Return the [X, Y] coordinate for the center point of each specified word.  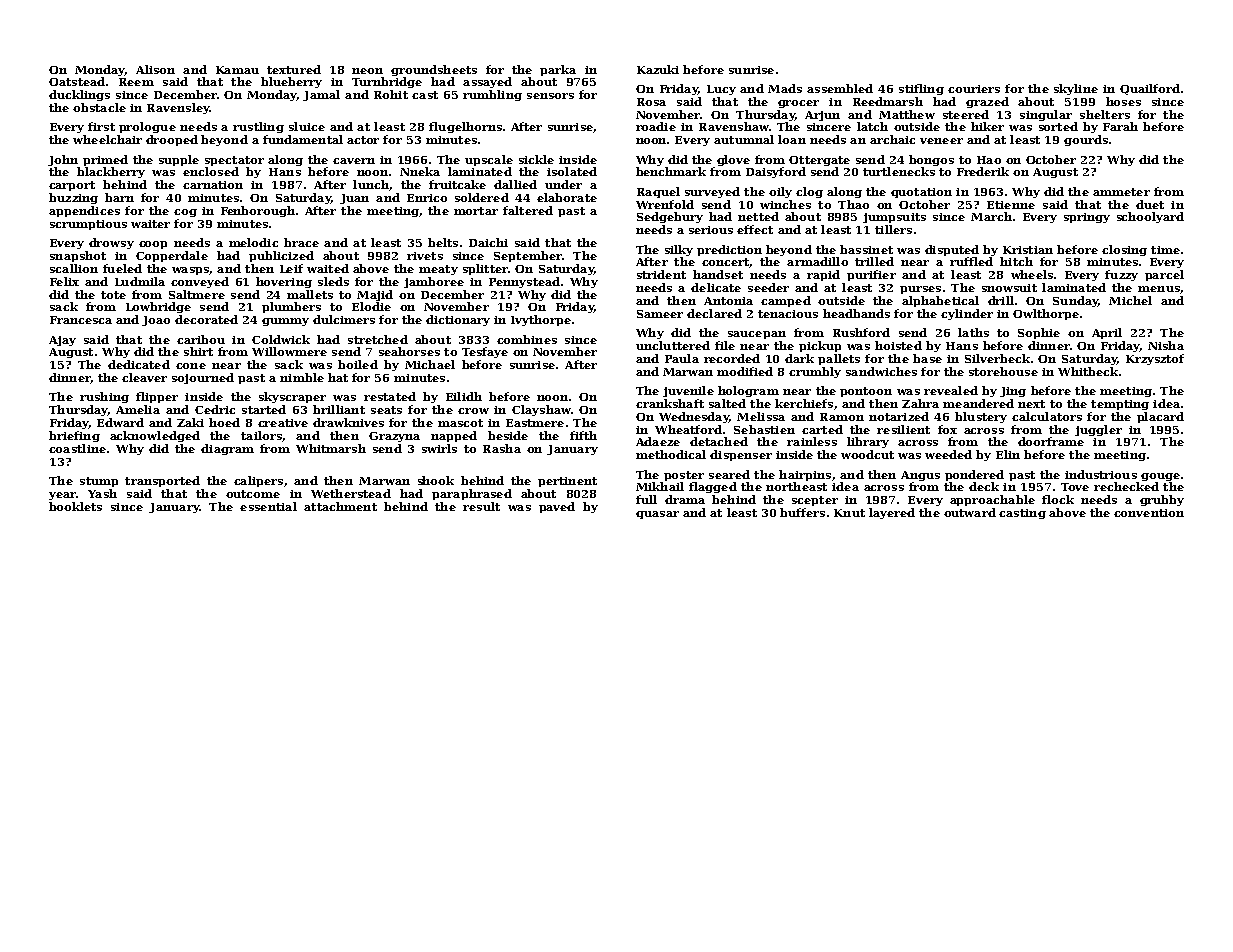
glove [733, 160]
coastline [77, 448]
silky [679, 250]
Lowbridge [158, 307]
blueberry [291, 82]
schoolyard [1150, 217]
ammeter [1121, 192]
